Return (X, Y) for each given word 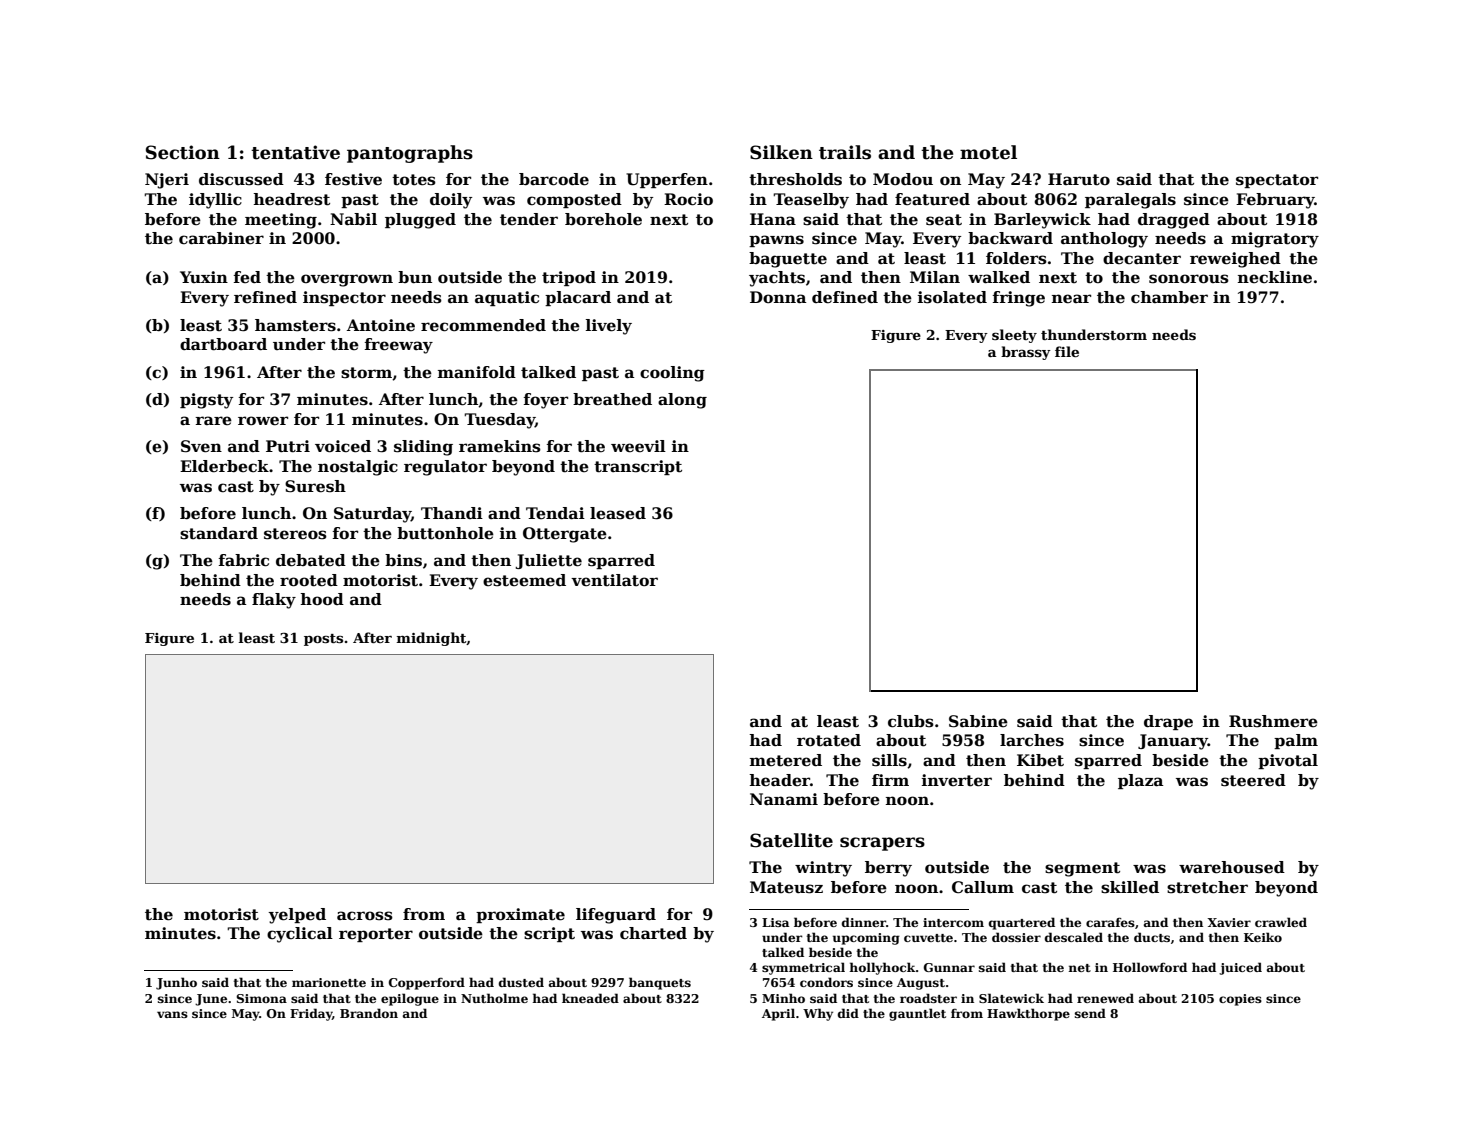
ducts (1152, 937)
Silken (781, 152)
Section (183, 152)
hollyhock (882, 968)
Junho (176, 983)
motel (988, 152)
